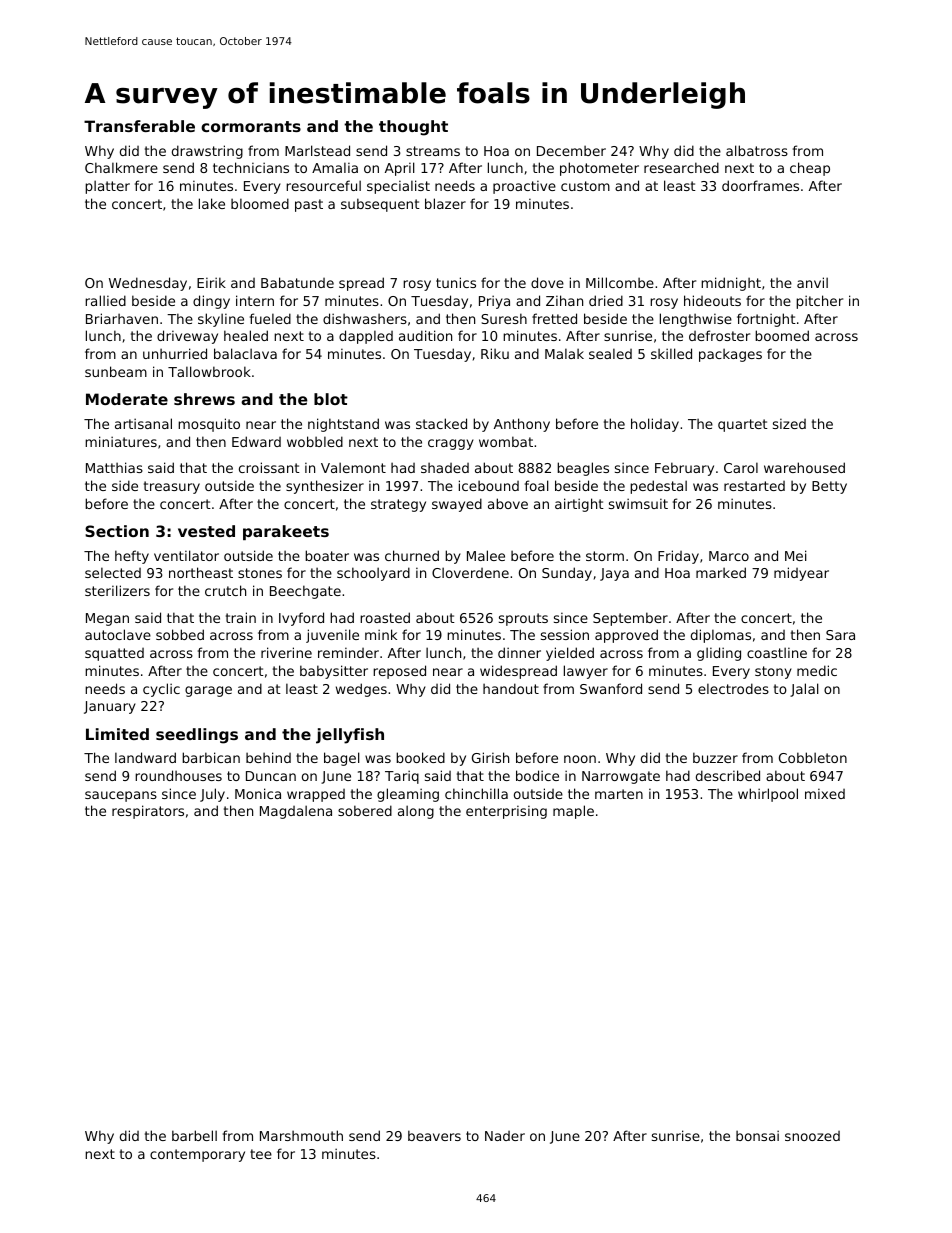  Describe the element at coordinates (547, 282) in the document. I see `dove` at that location.
